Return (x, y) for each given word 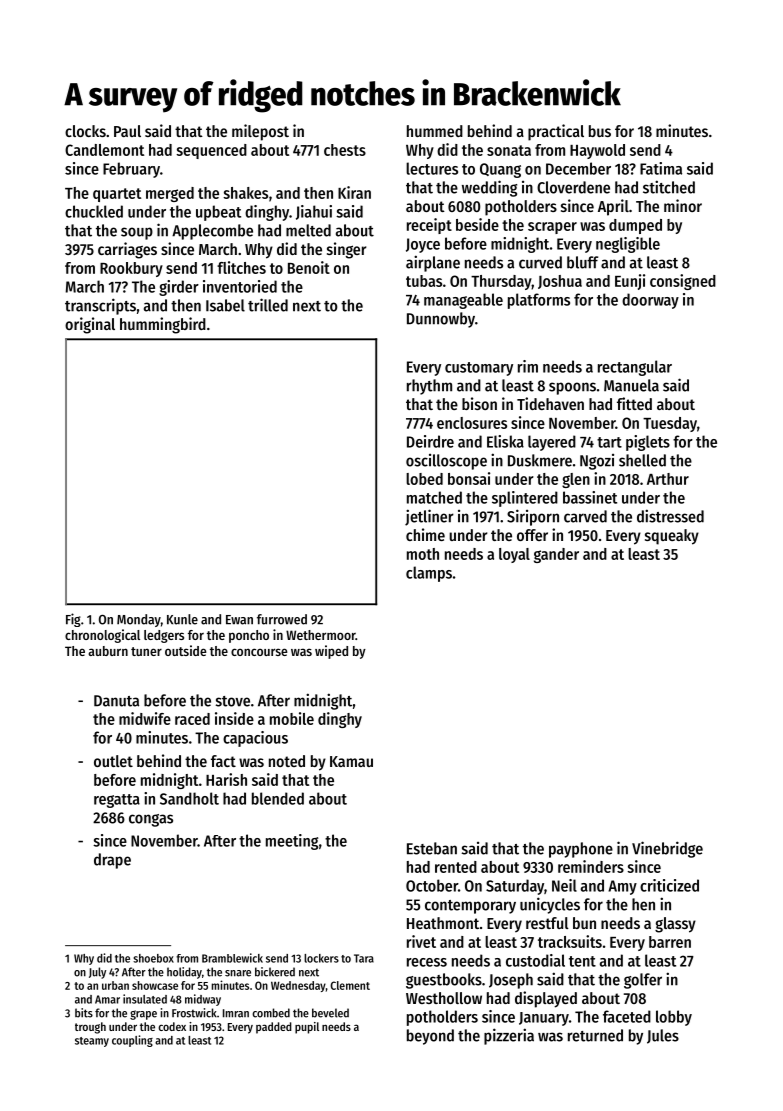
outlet (113, 761)
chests (345, 150)
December (578, 168)
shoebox (153, 958)
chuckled (94, 211)
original (90, 325)
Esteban (432, 848)
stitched (669, 187)
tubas (424, 281)
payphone (581, 850)
